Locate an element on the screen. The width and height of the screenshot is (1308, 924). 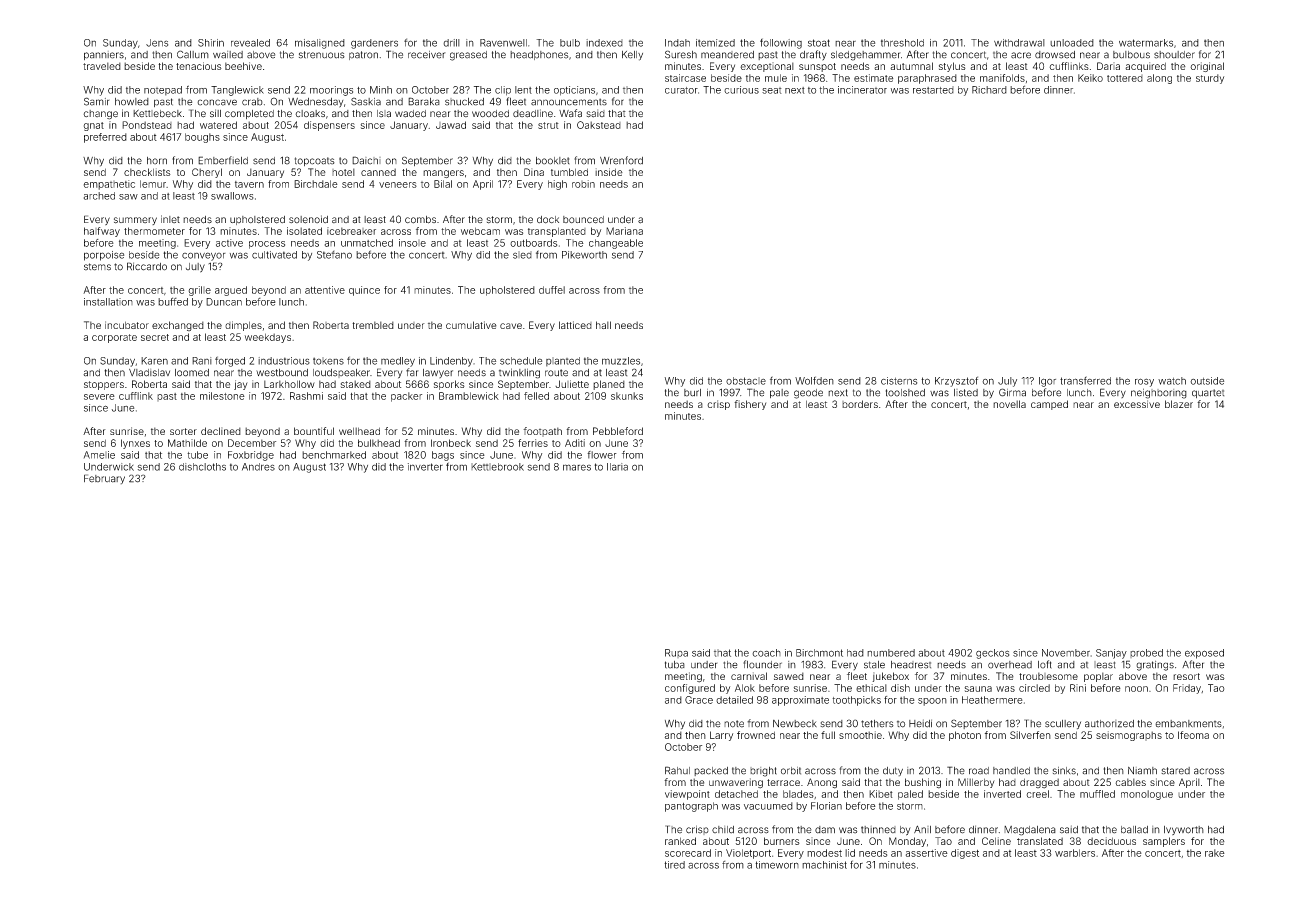
novella is located at coordinates (1009, 404).
